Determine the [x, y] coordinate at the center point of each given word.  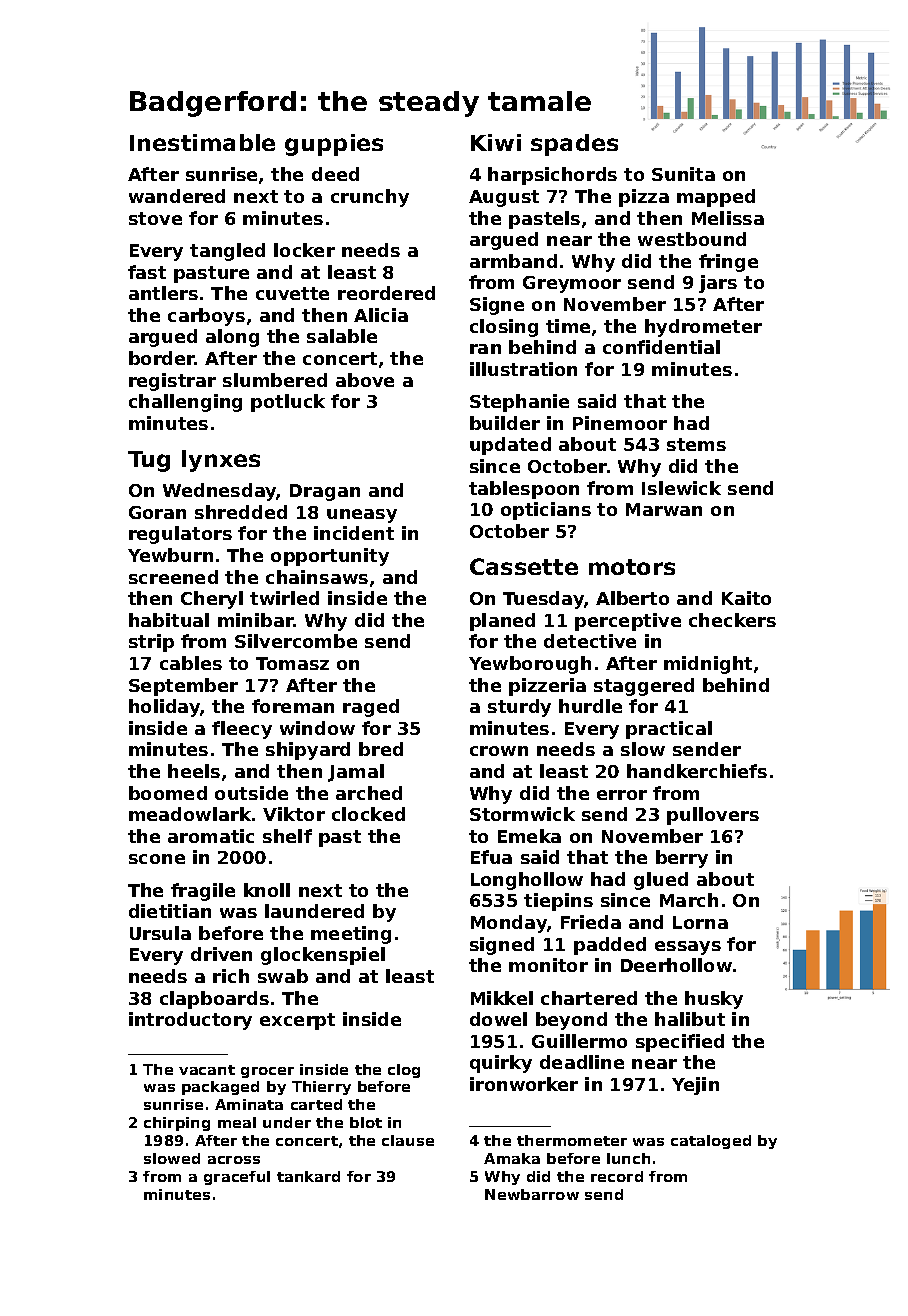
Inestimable [202, 142]
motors [632, 567]
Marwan [664, 509]
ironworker [524, 1084]
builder [505, 423]
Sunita [683, 174]
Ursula [160, 933]
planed [502, 622]
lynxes [221, 461]
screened [173, 577]
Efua [491, 857]
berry [682, 859]
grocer [267, 1072]
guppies [334, 145]
